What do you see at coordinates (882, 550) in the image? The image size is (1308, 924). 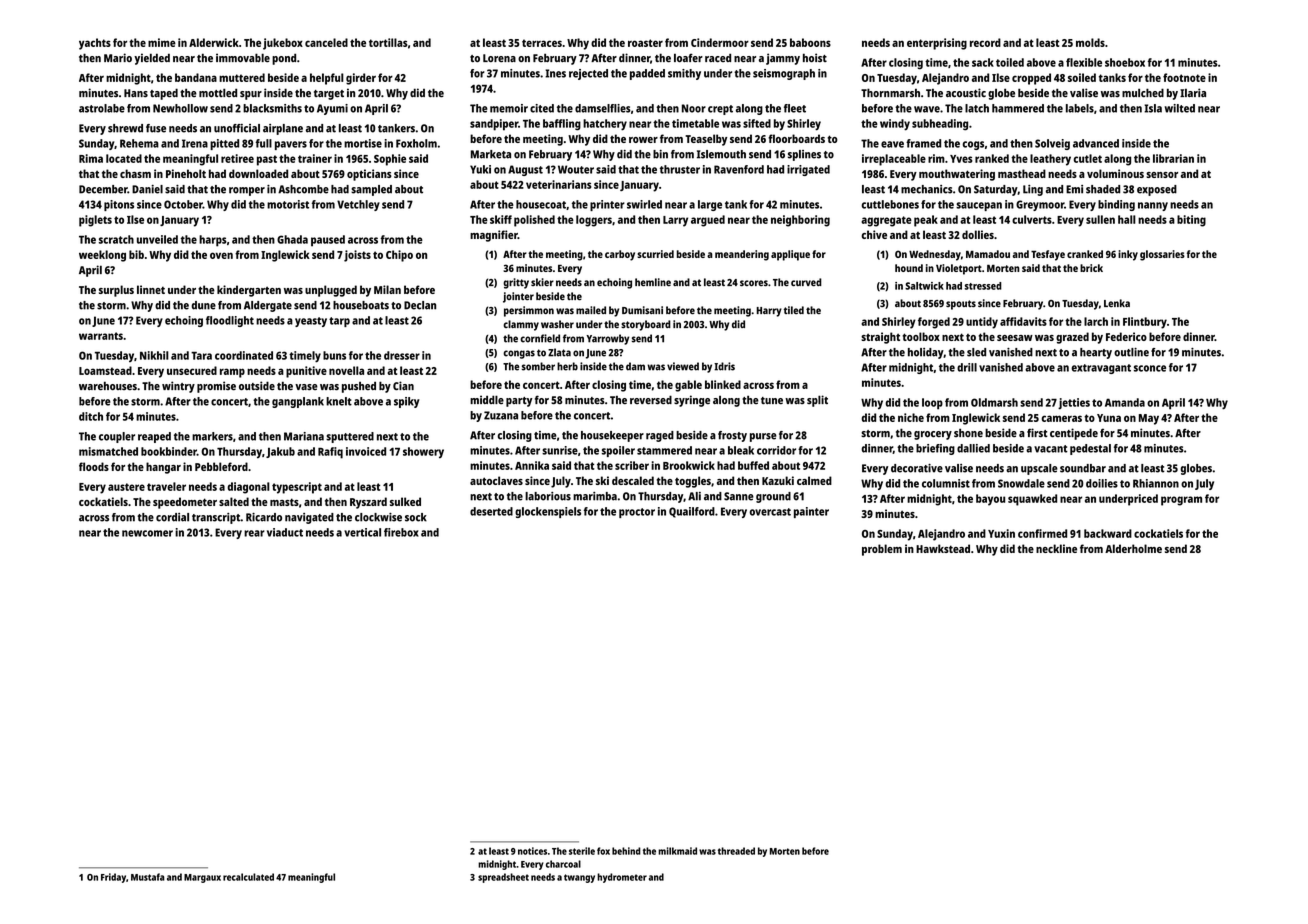 I see `problem` at bounding box center [882, 550].
